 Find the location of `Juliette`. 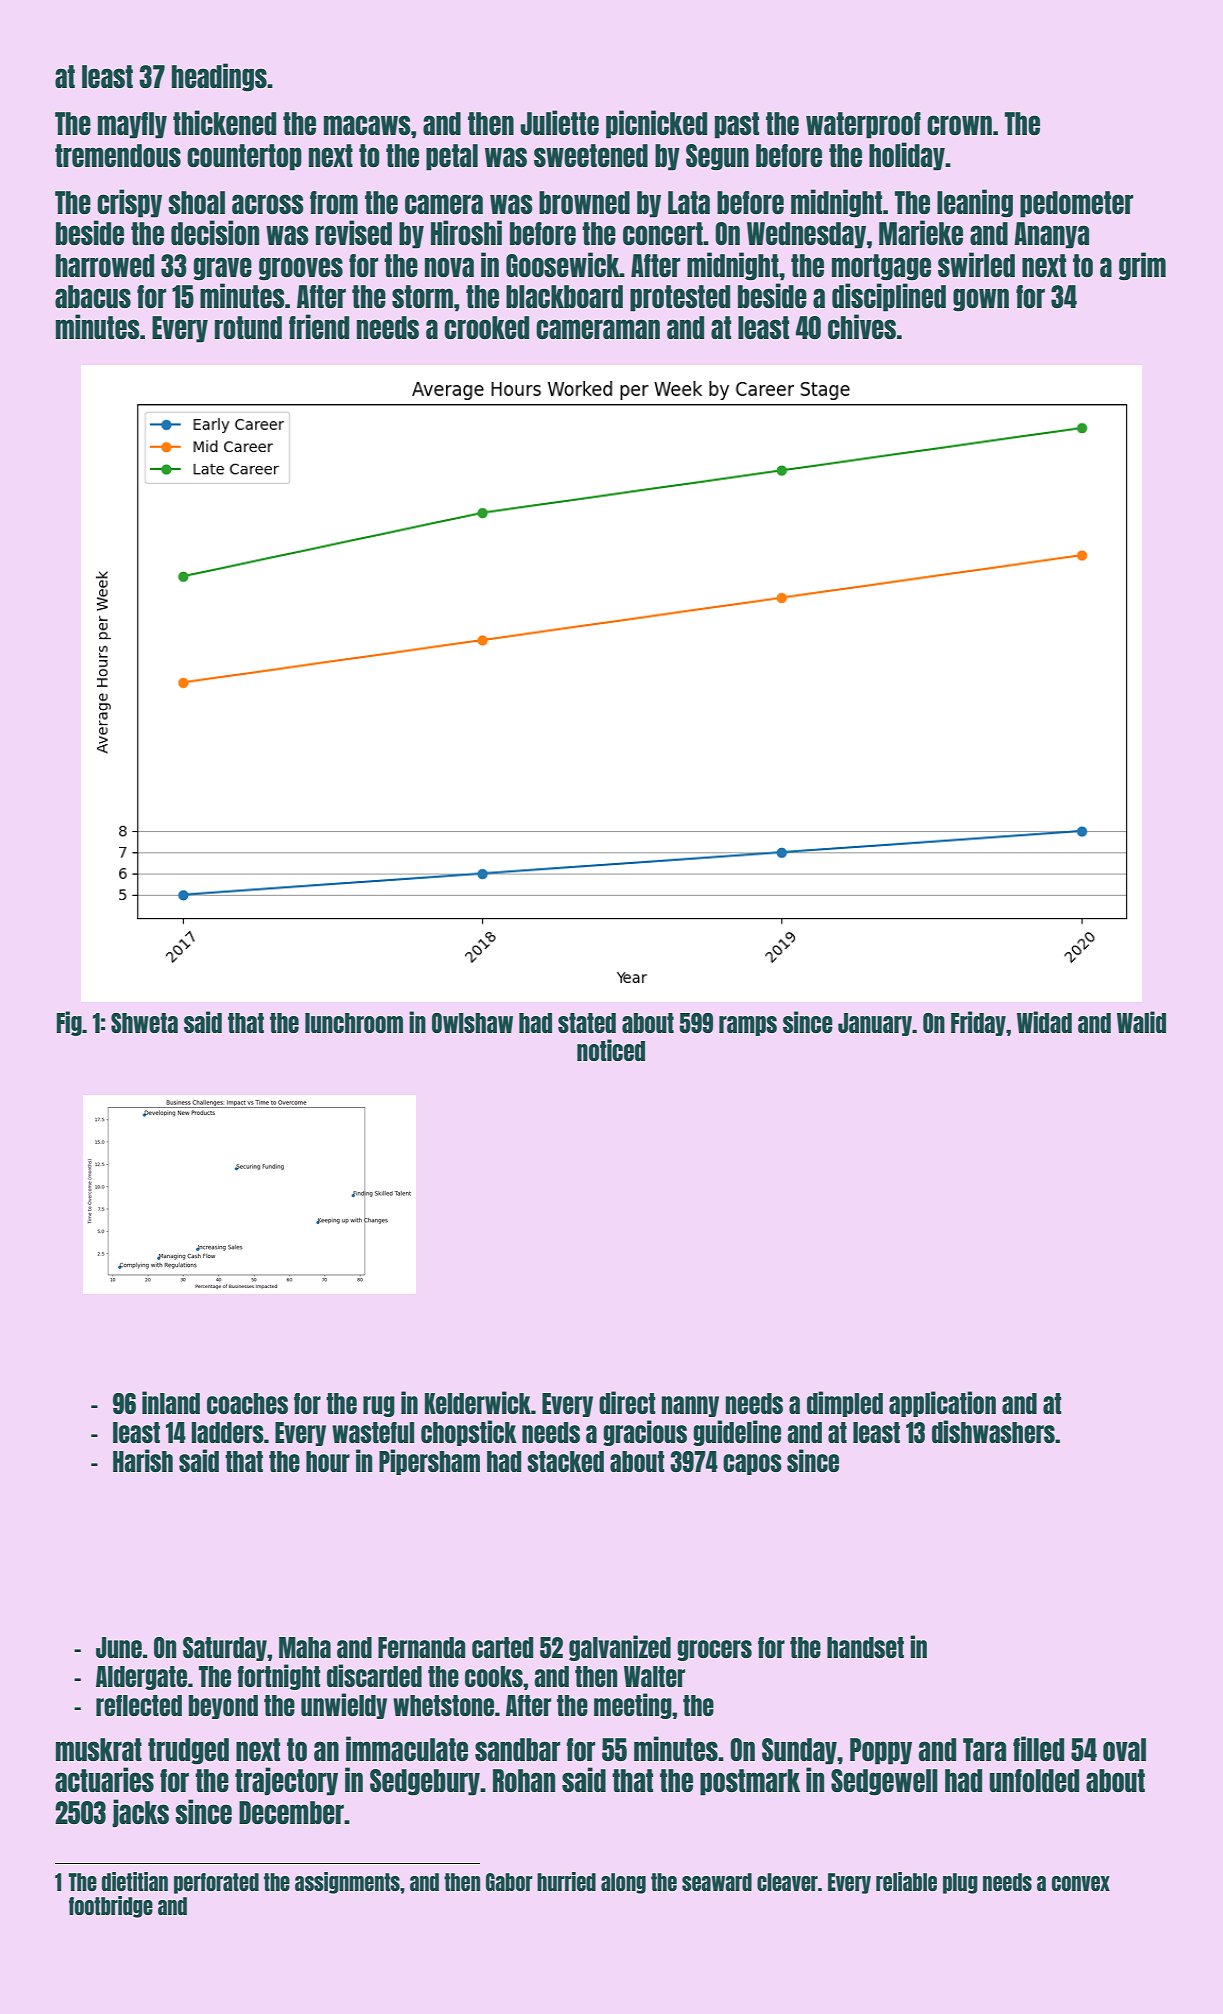

Juliette is located at coordinates (559, 122).
